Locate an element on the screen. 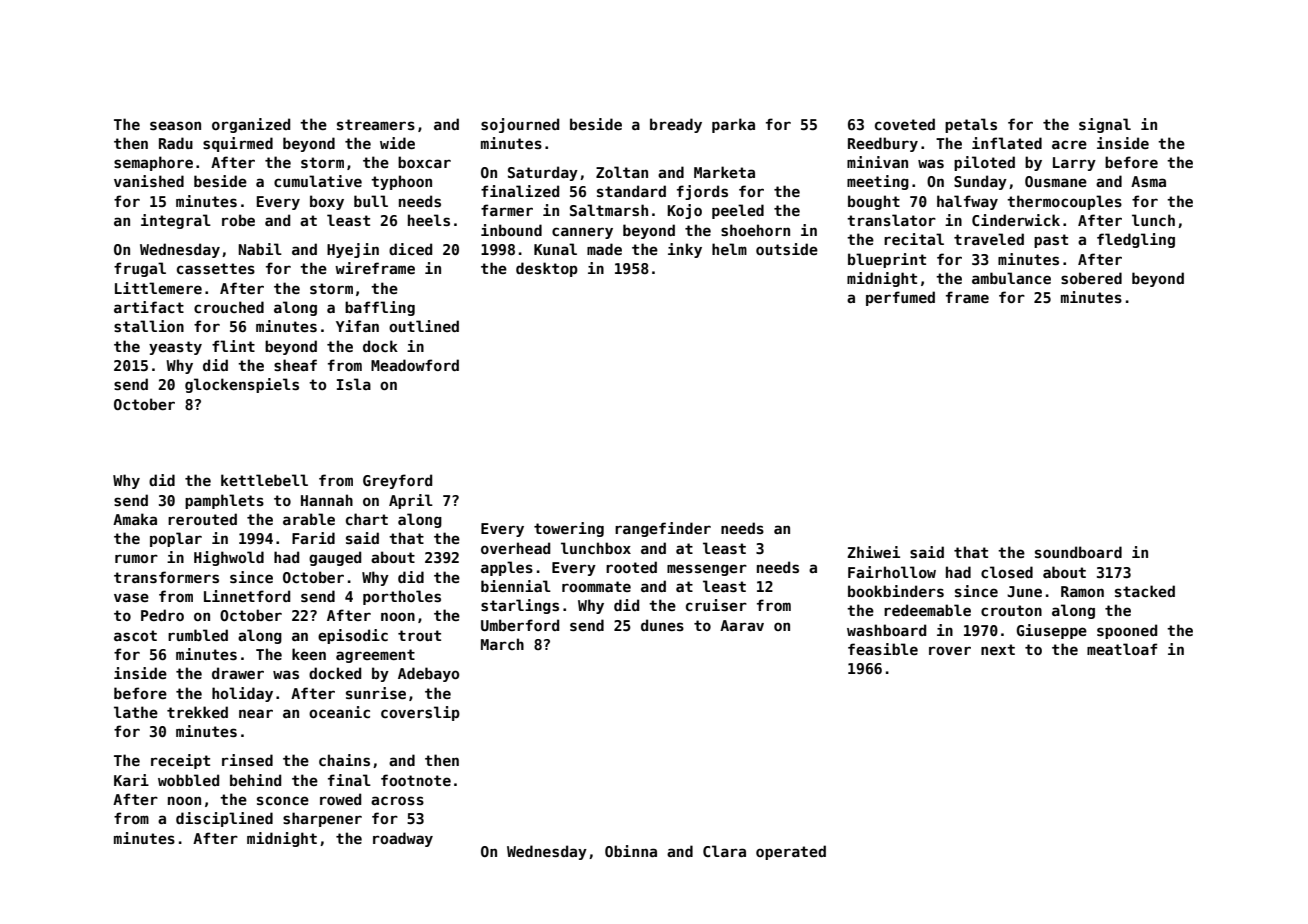  Pedro is located at coordinates (162, 615).
